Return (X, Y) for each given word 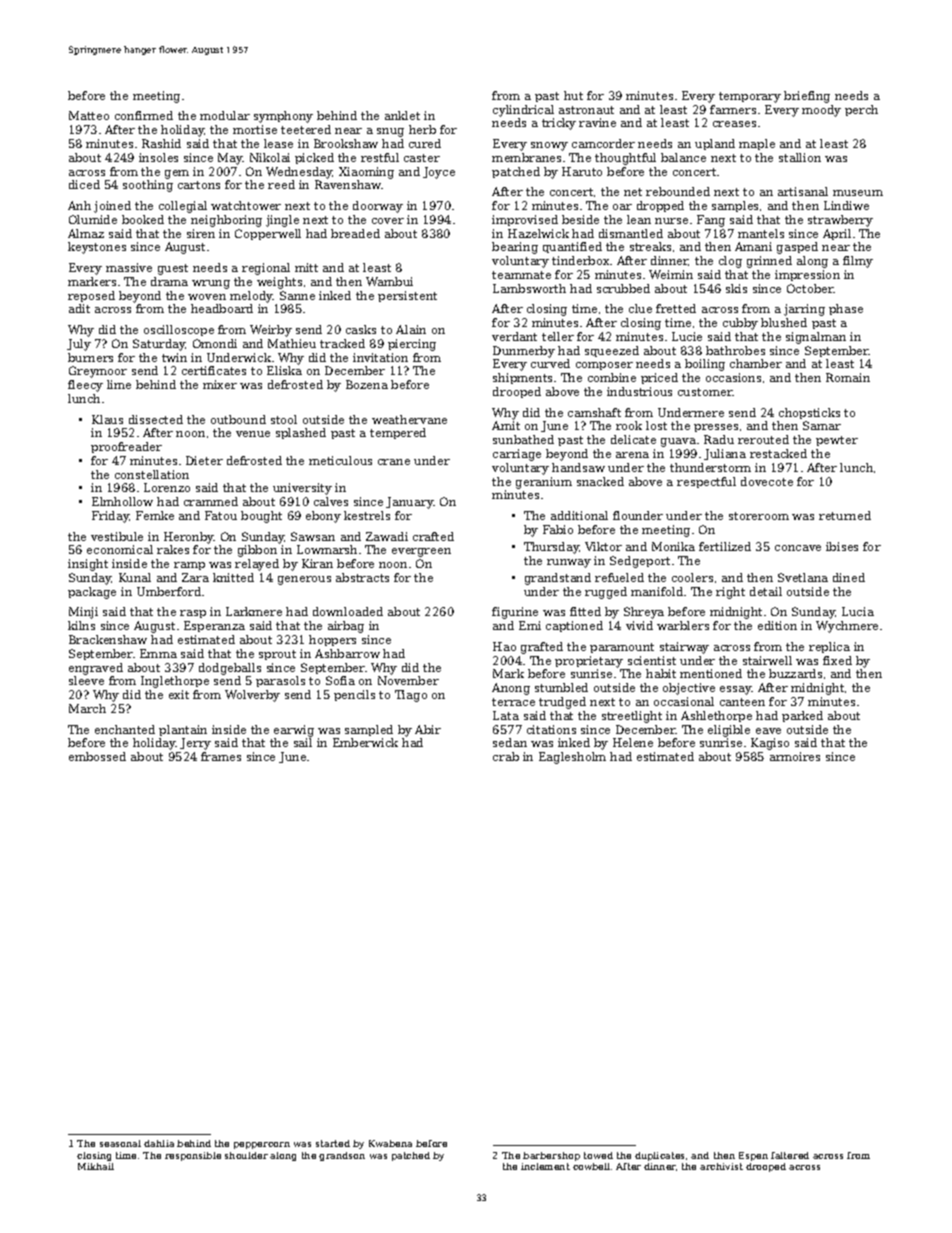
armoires (795, 756)
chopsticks (809, 413)
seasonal (120, 1143)
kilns (81, 625)
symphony (283, 117)
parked (802, 716)
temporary (750, 97)
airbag (346, 627)
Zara (195, 577)
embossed (97, 756)
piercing (412, 345)
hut (573, 95)
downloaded (348, 611)
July (79, 345)
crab (506, 756)
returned (845, 515)
